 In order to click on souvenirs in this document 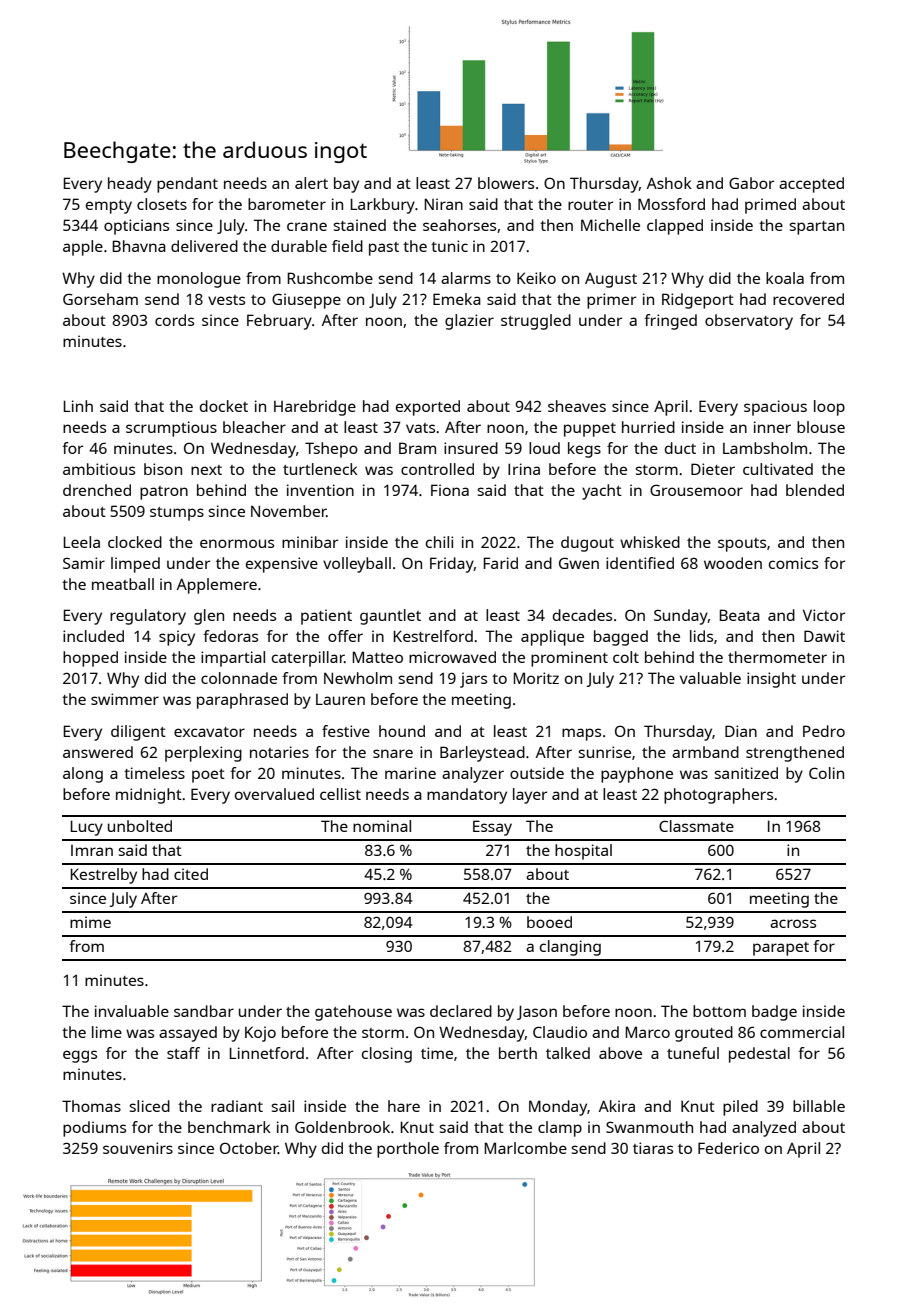, I will do `click(138, 1148)`.
